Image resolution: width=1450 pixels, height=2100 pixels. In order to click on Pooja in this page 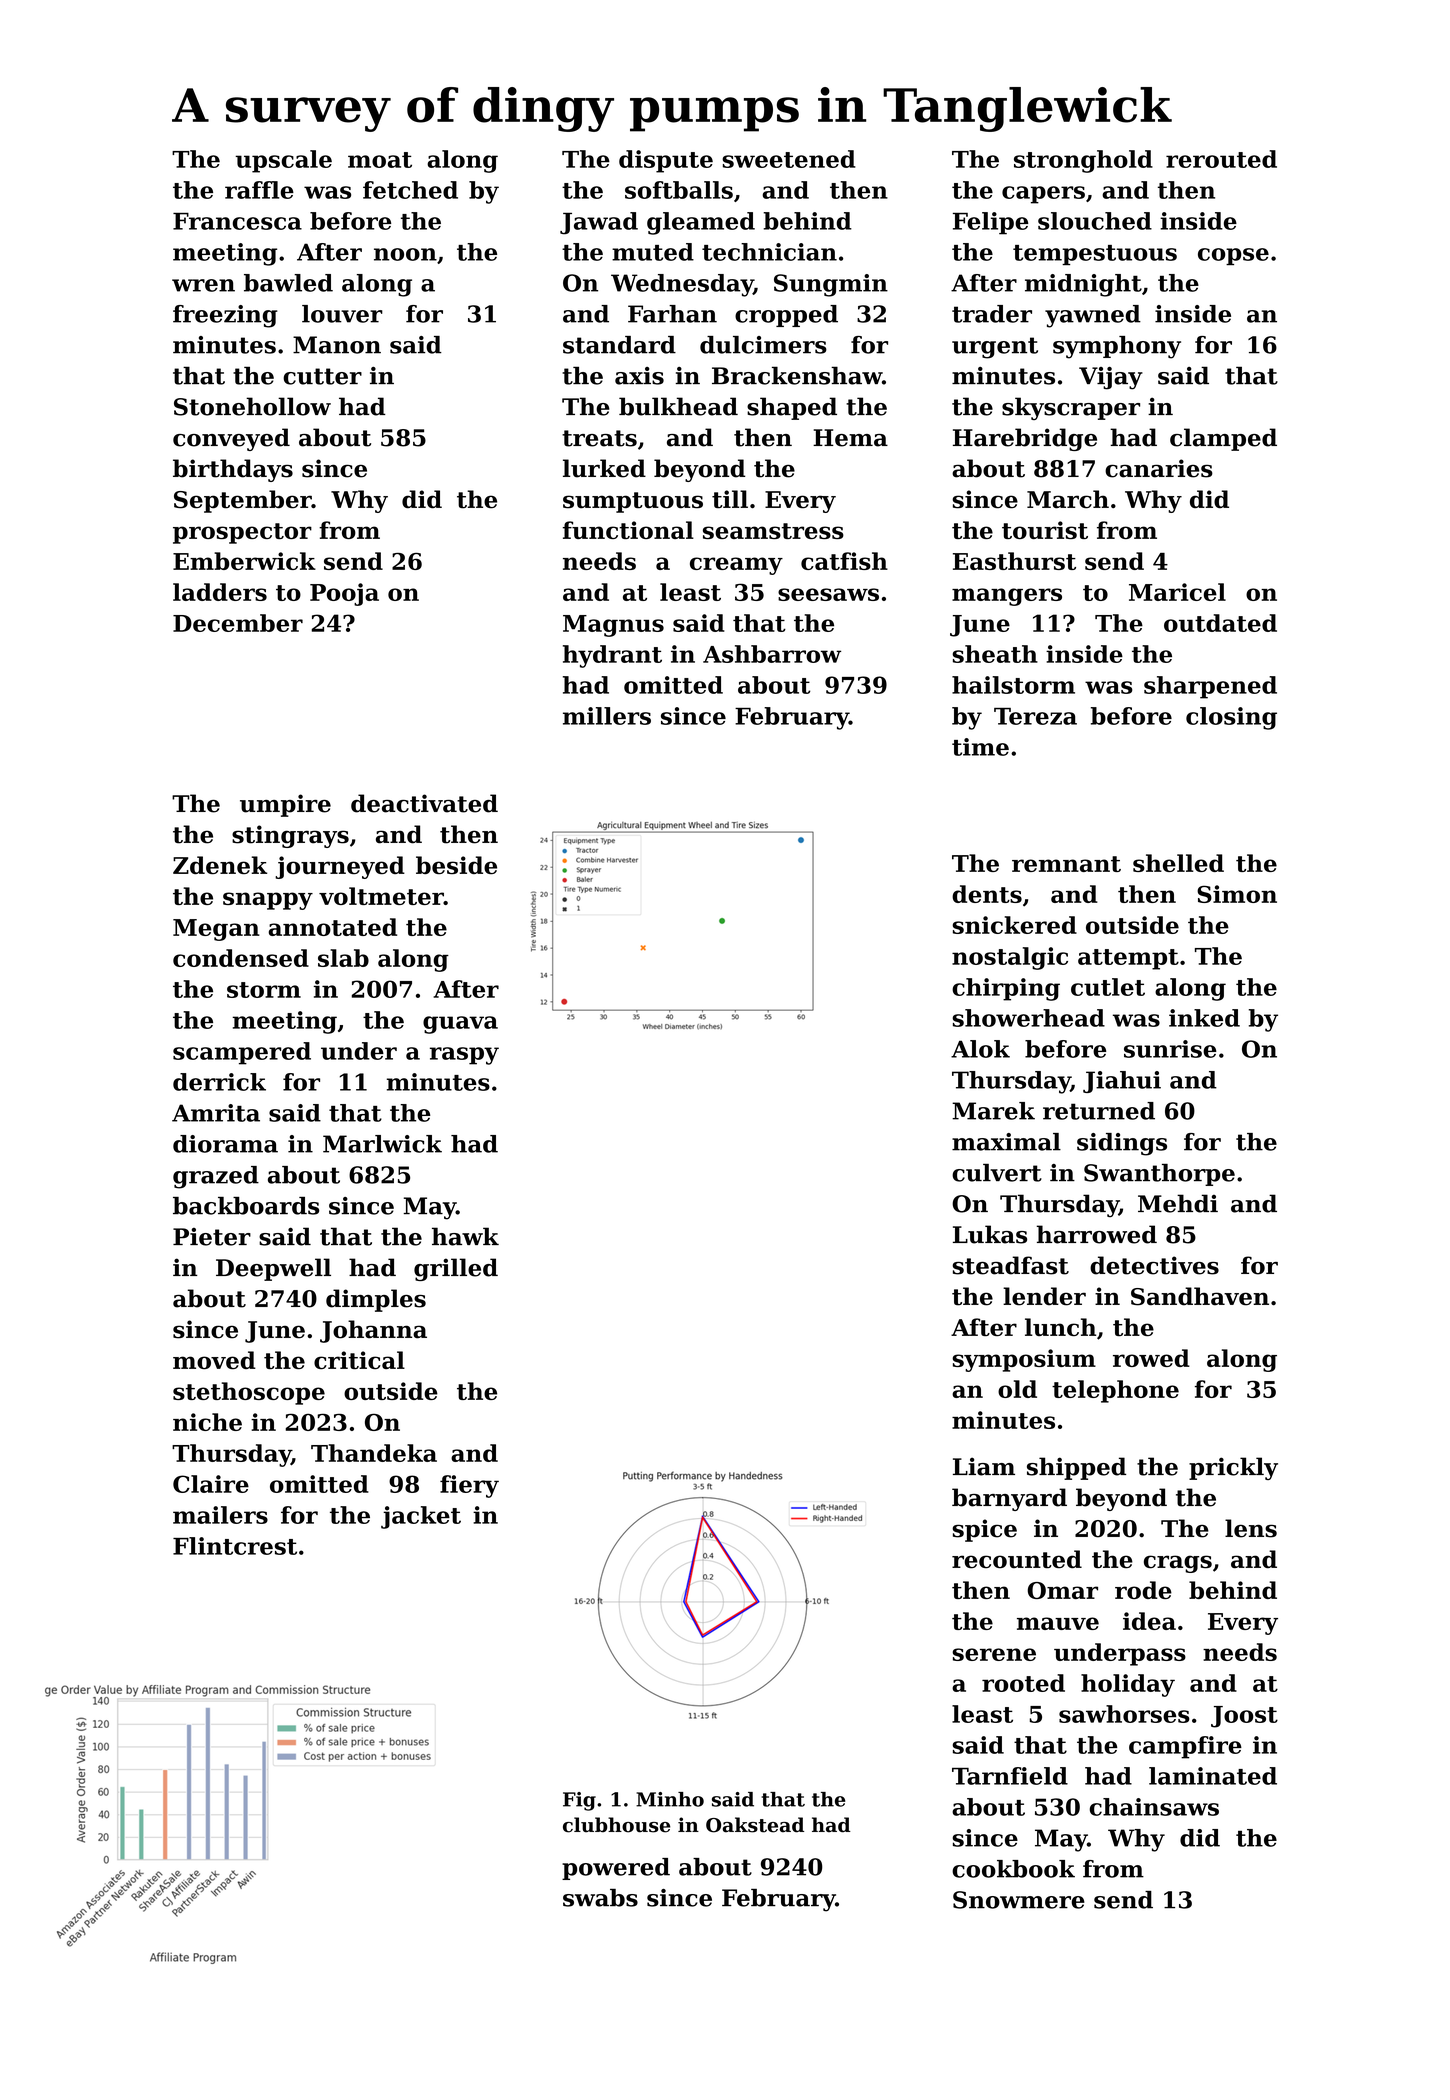, I will do `click(344, 594)`.
